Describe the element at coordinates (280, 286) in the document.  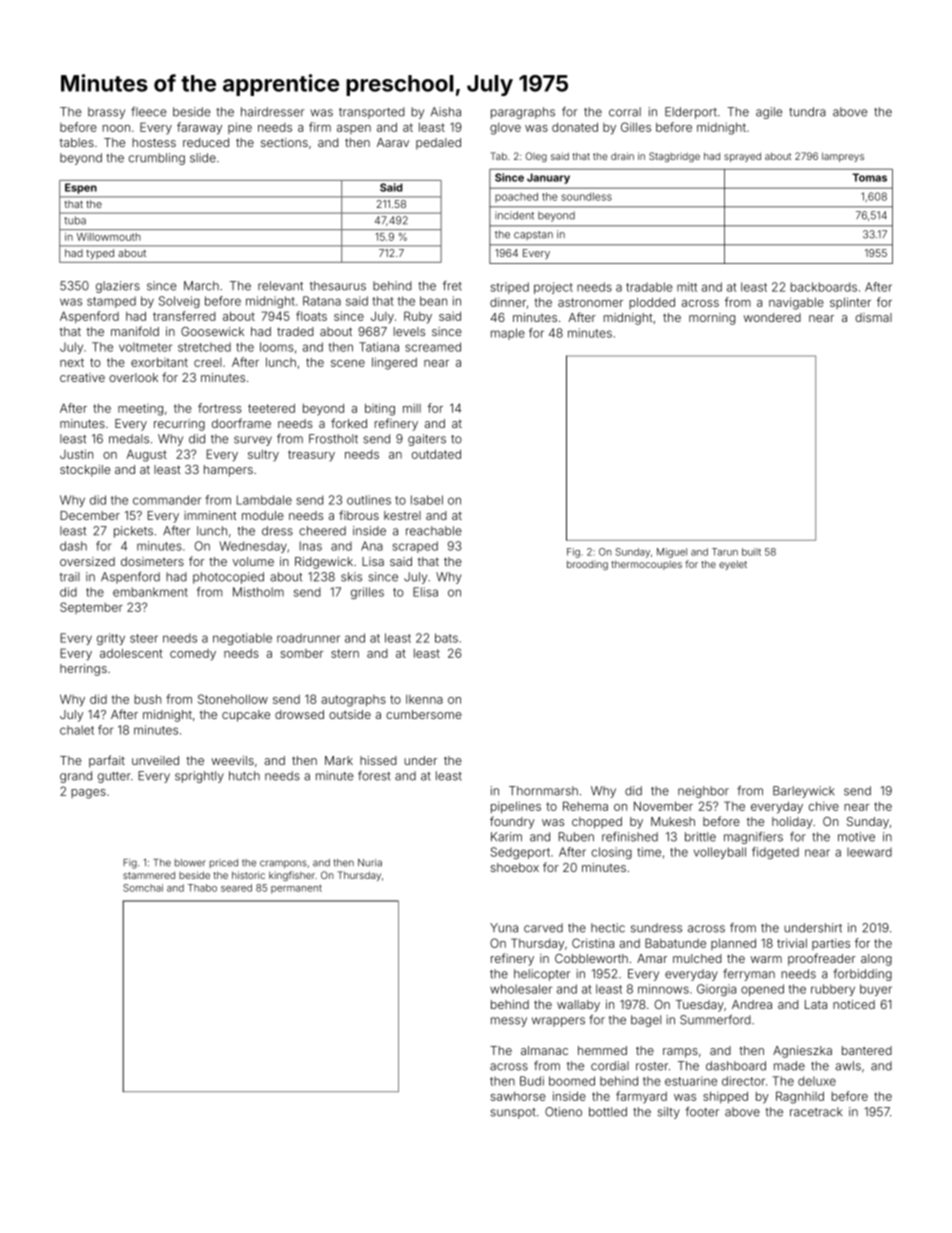
I see `relevant` at that location.
